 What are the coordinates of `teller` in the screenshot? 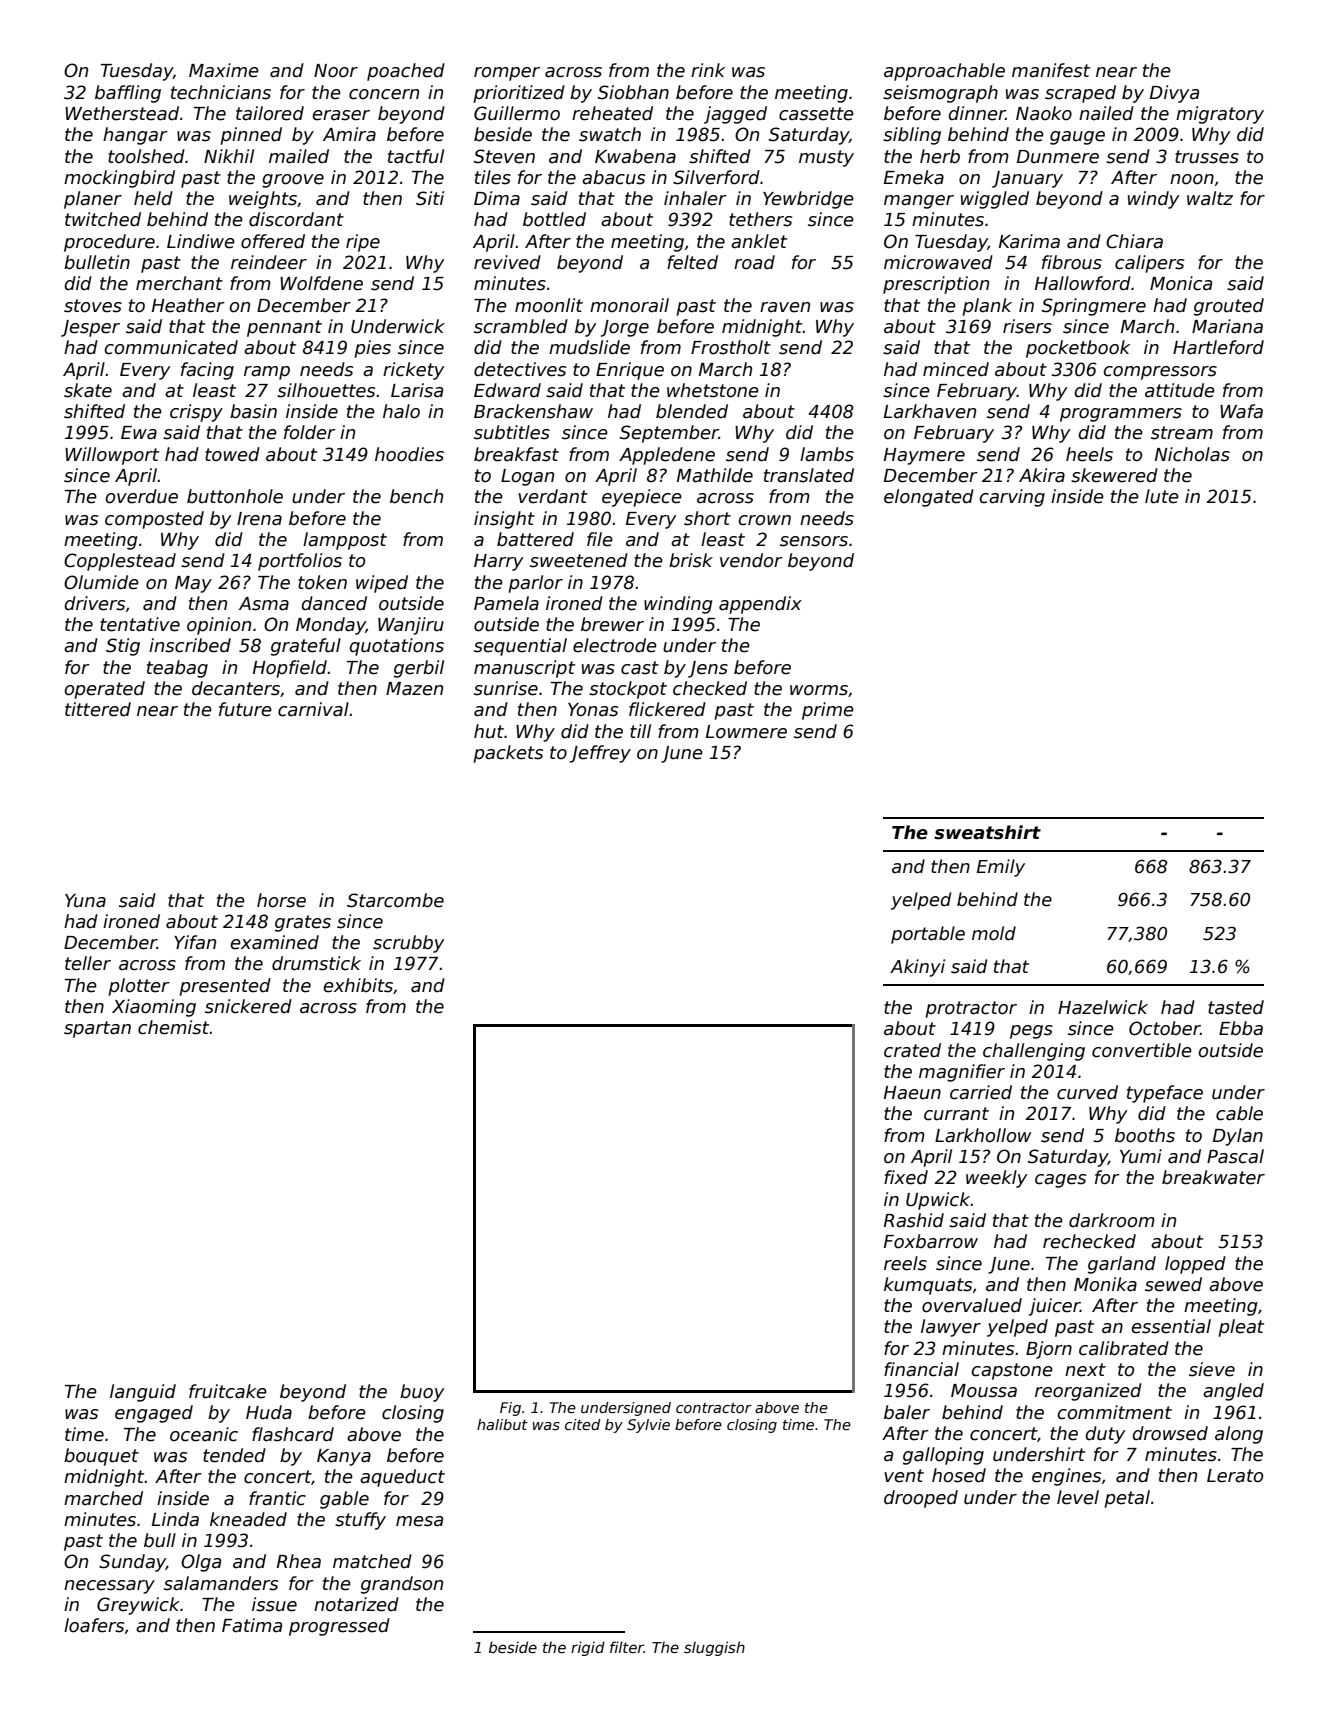 It's located at (88, 963).
